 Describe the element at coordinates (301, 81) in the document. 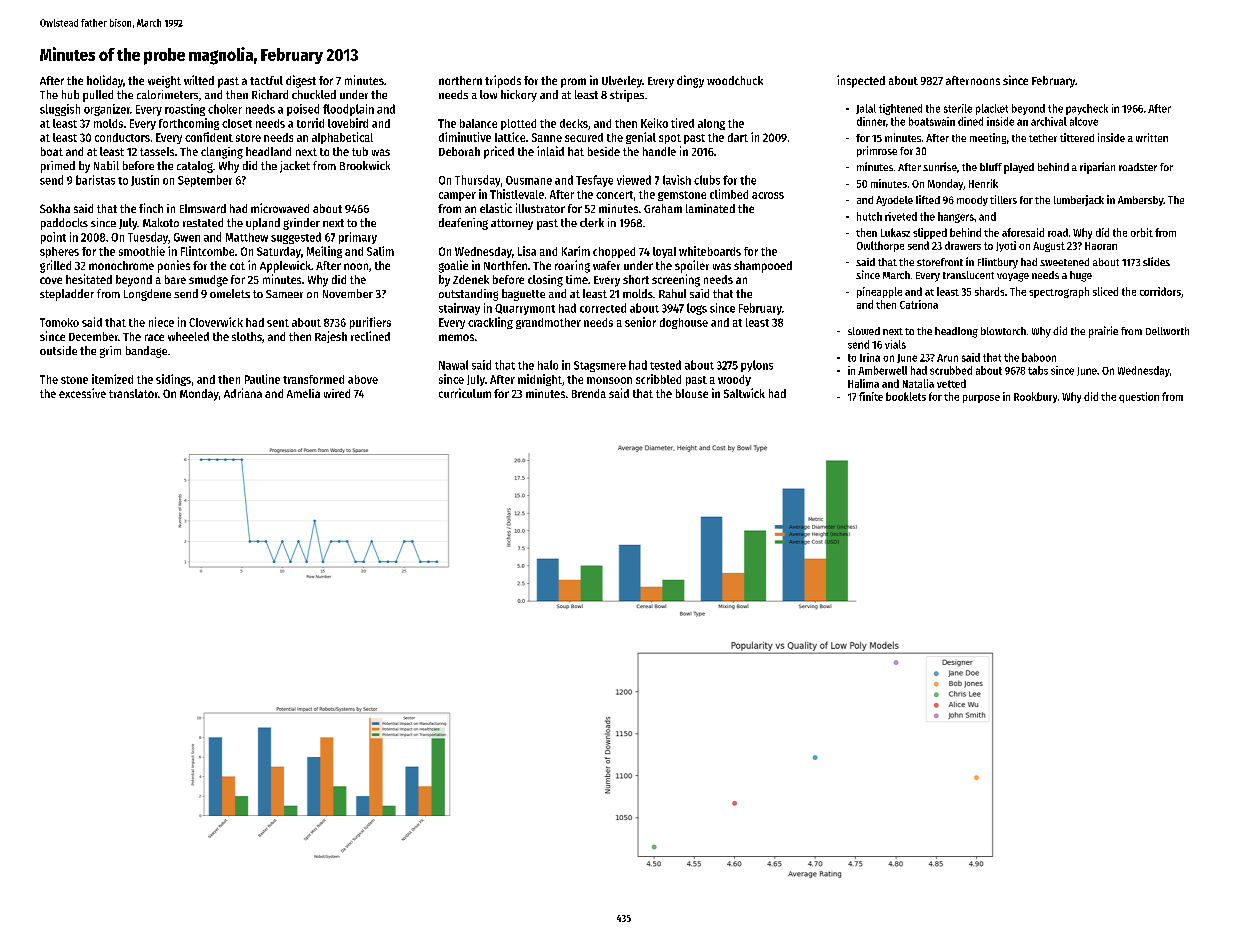

I see `digest` at that location.
